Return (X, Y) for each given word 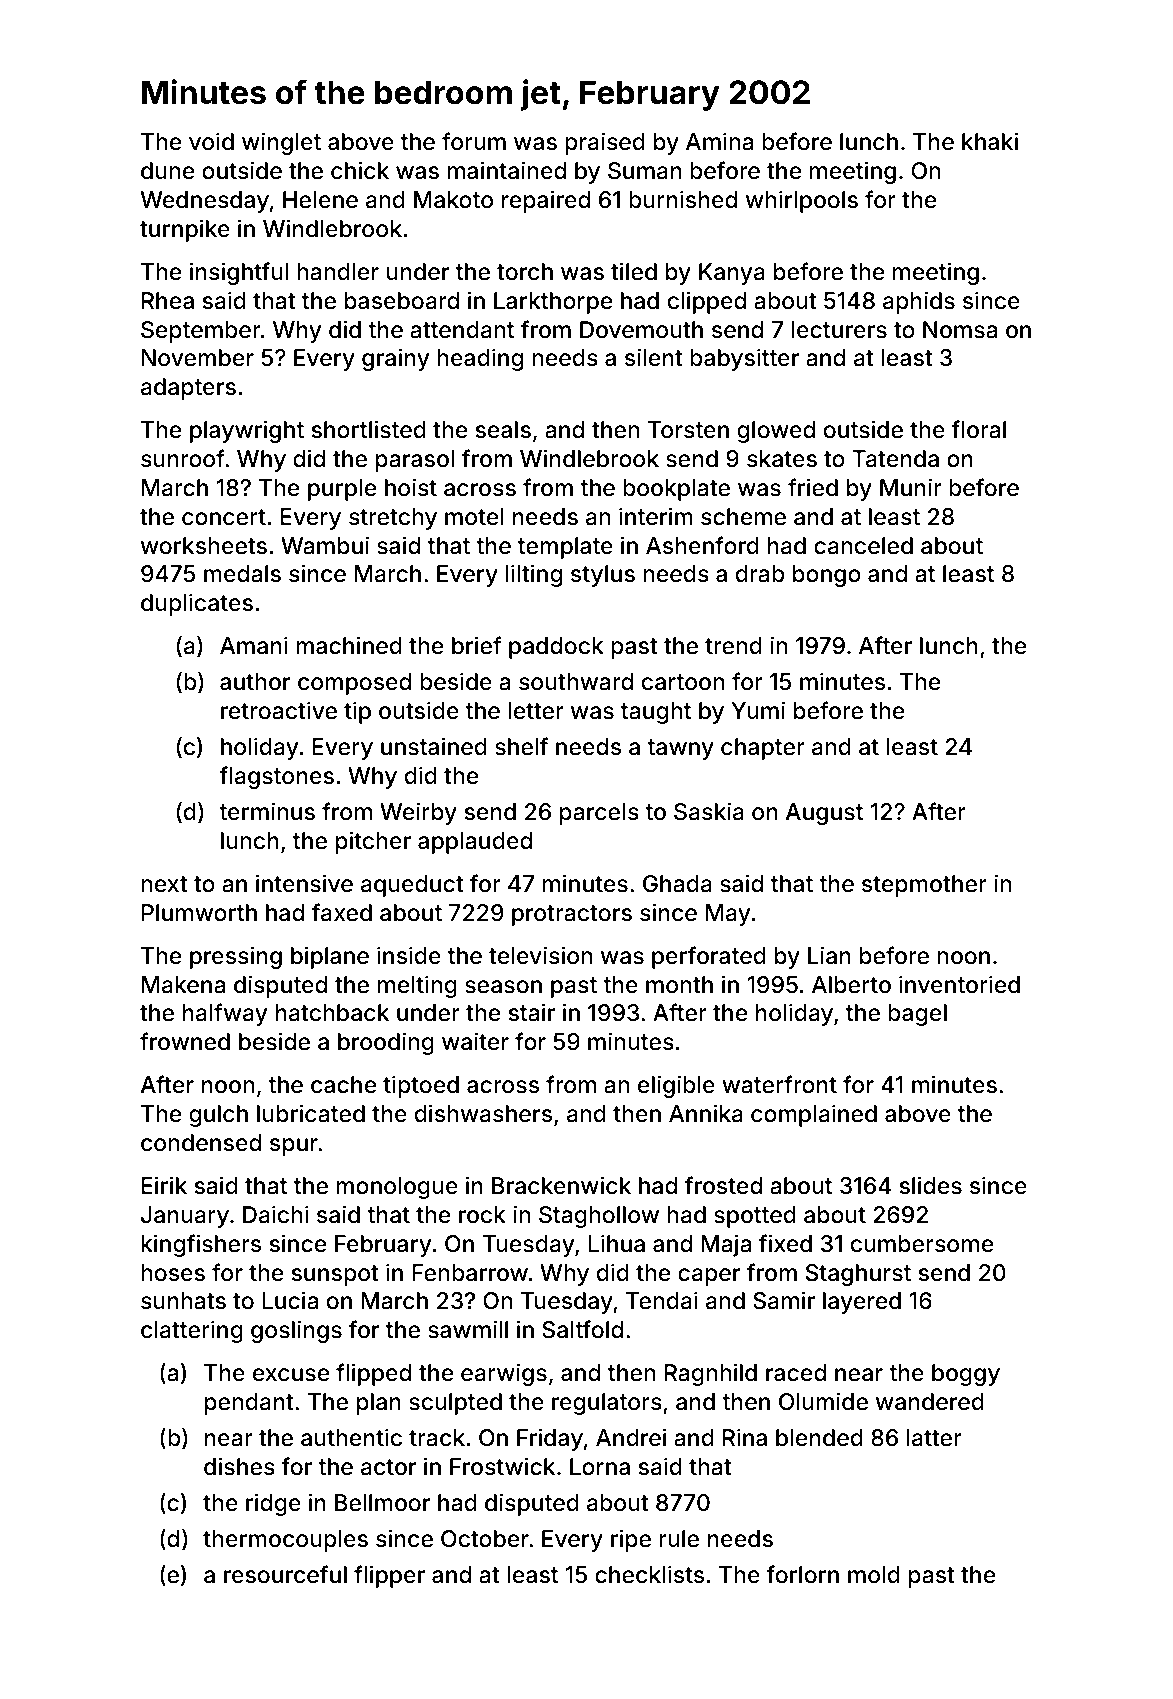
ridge (273, 1504)
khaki (990, 141)
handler (338, 272)
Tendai (662, 1300)
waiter (475, 1041)
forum (474, 141)
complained (814, 1115)
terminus (267, 811)
